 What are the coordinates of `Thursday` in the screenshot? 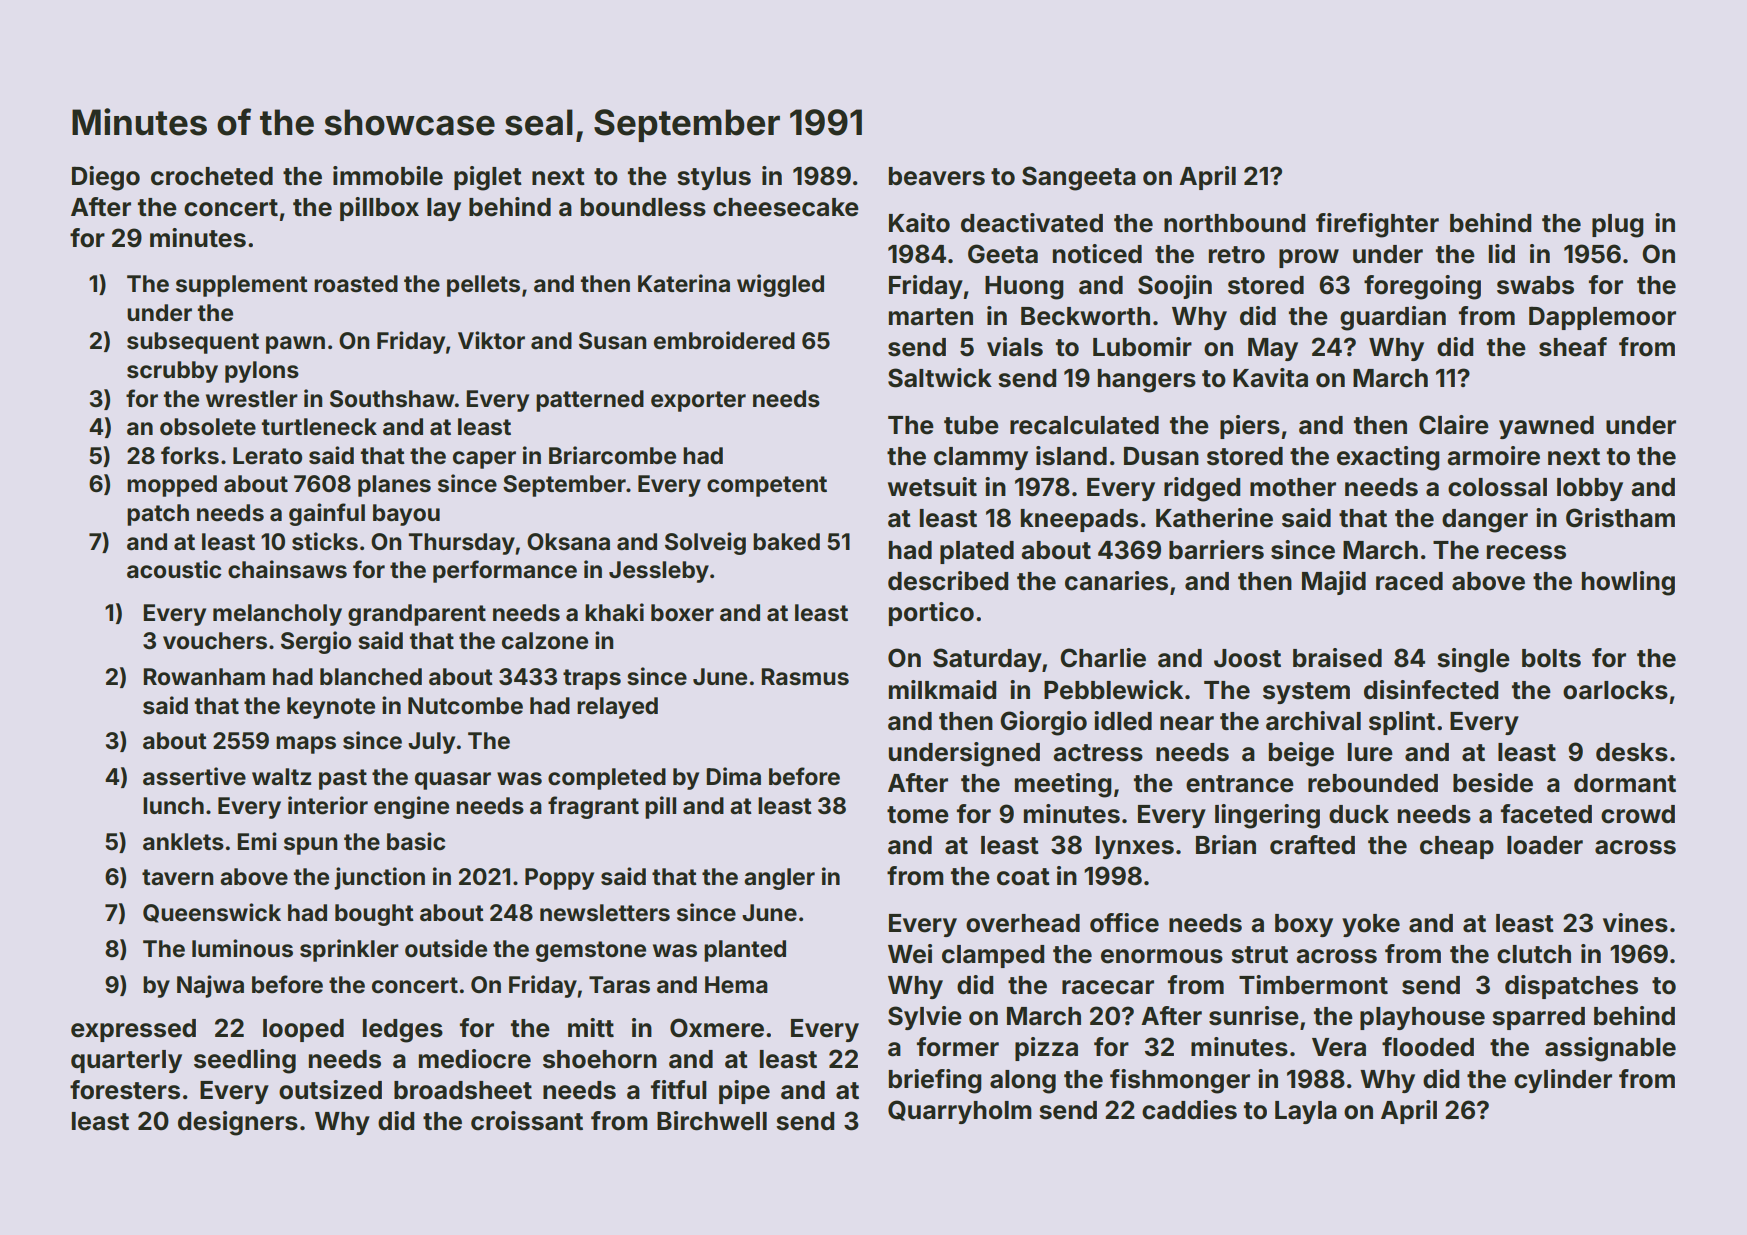 It's located at (461, 544).
